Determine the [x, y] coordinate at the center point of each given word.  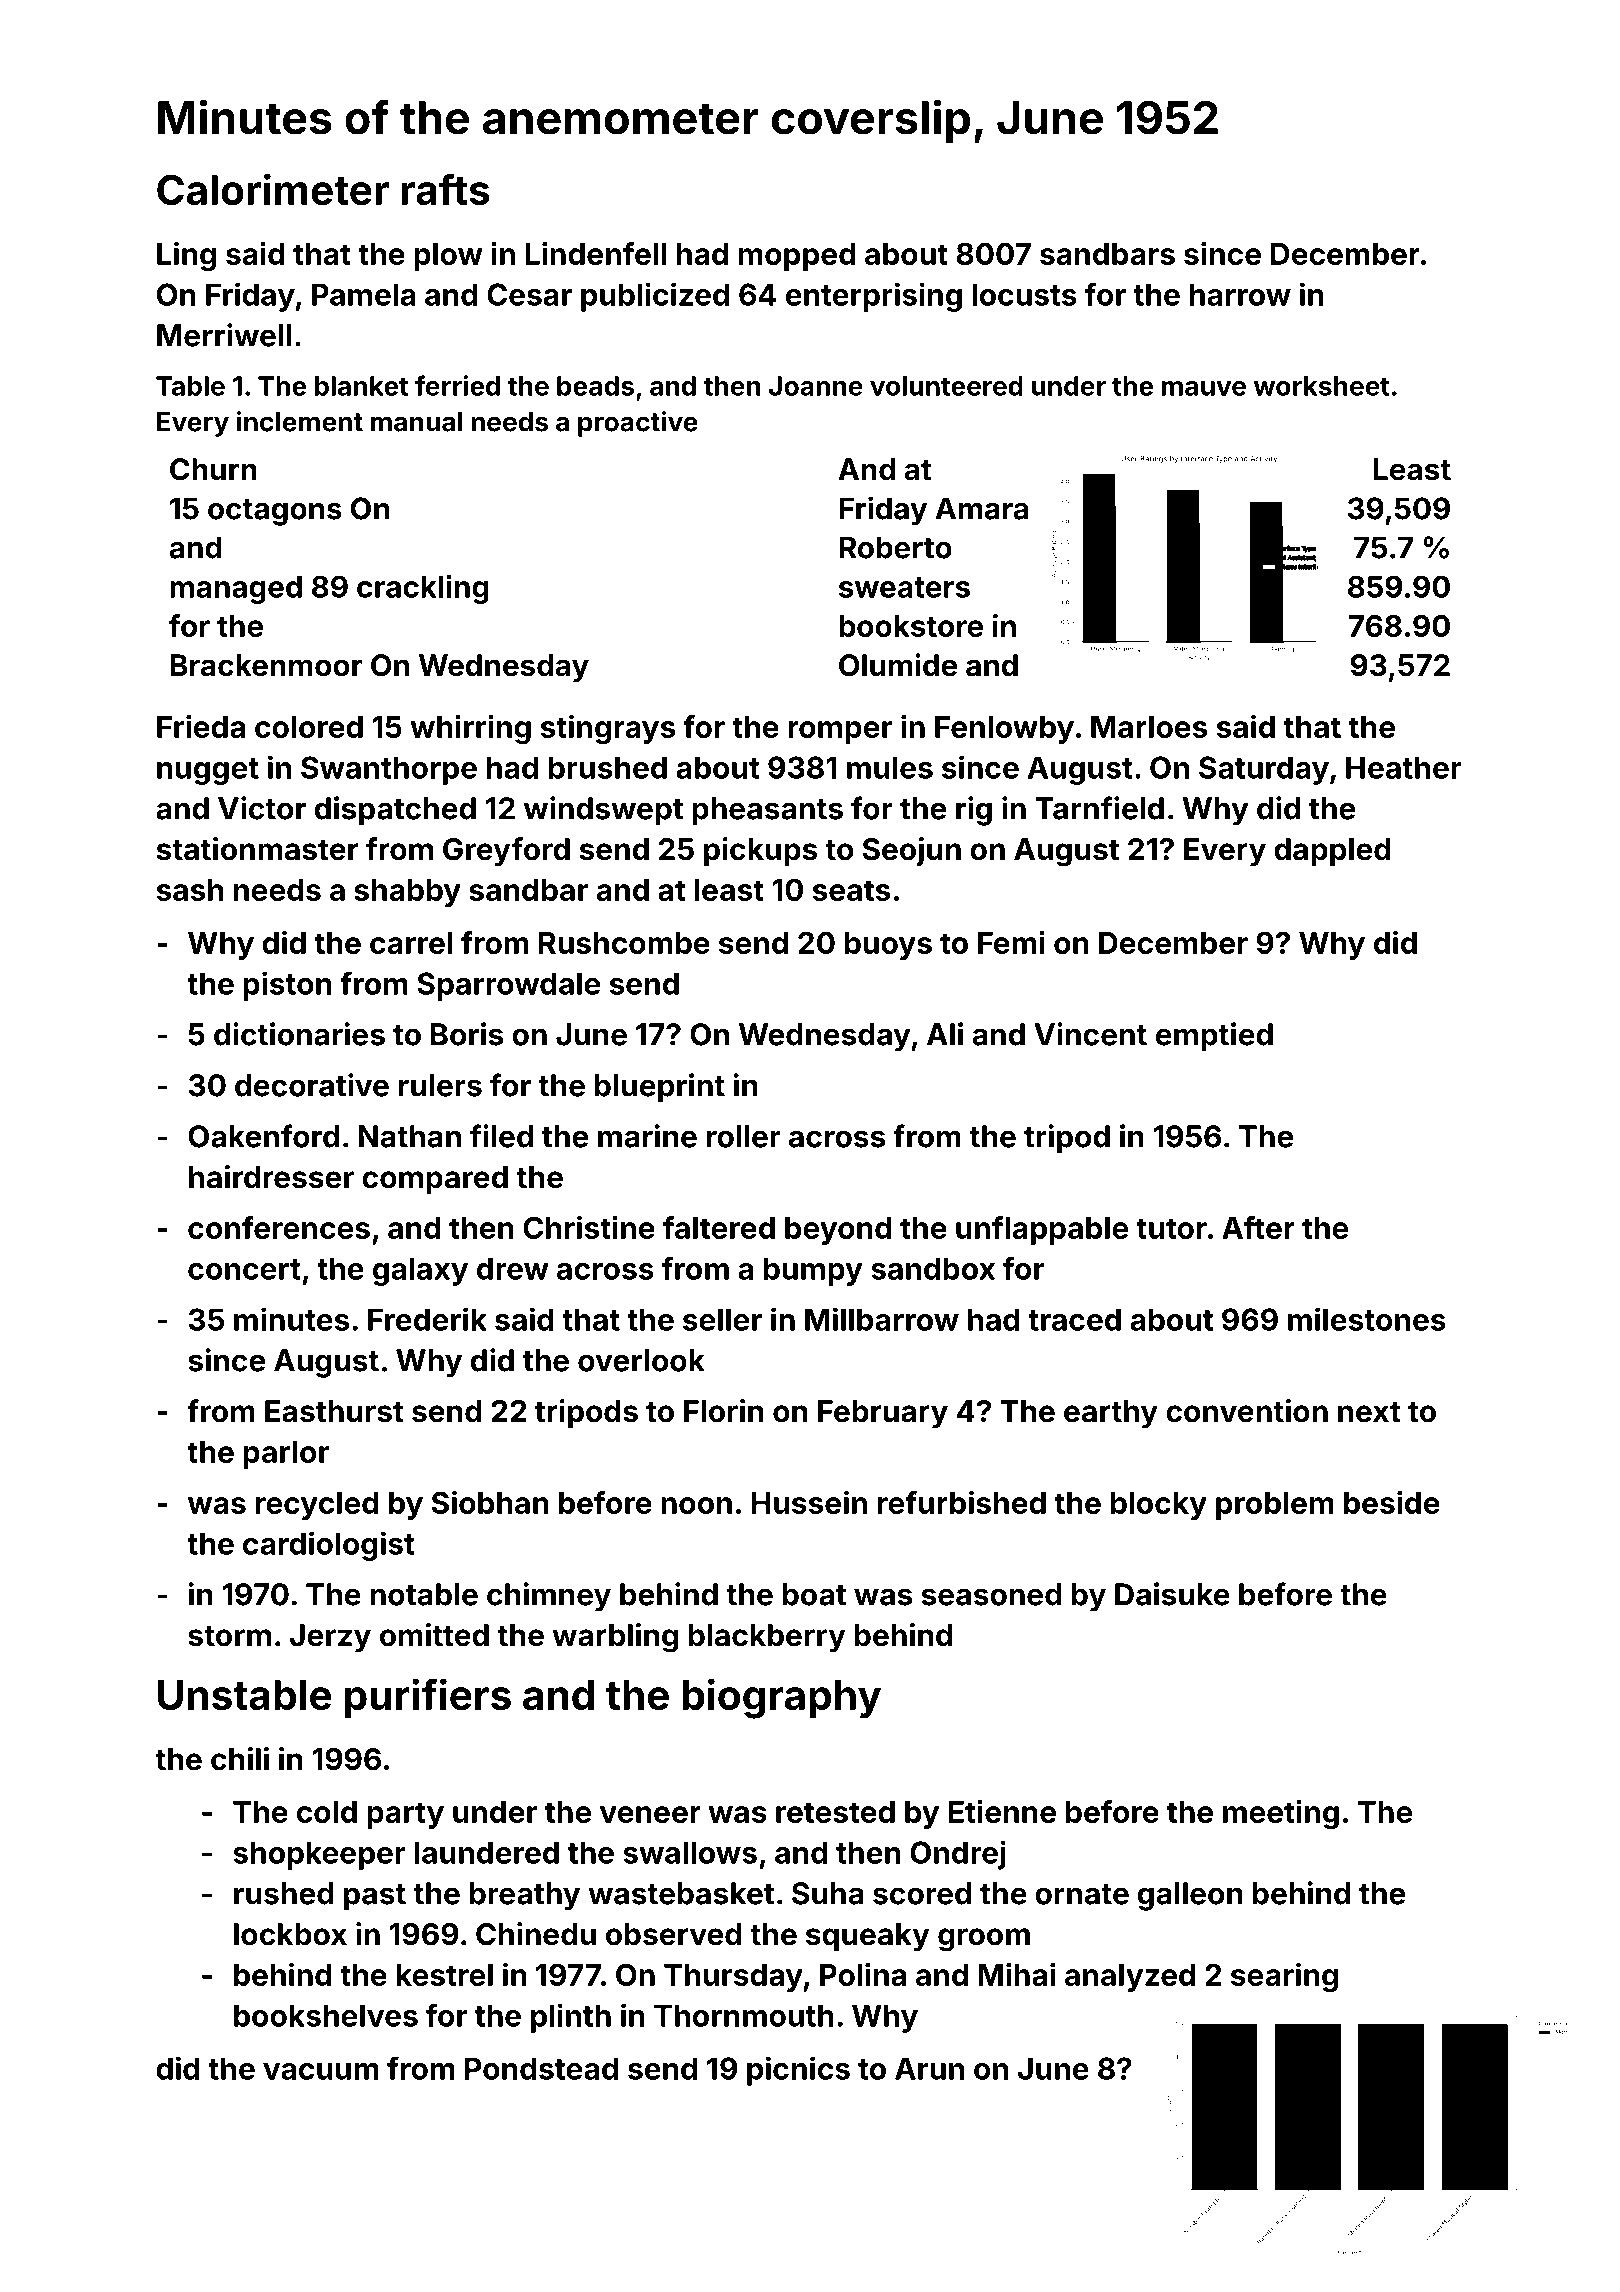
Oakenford [263, 1136]
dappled [1332, 852]
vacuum [320, 2071]
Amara [981, 508]
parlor [286, 1455]
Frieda [201, 726]
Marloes [1149, 727]
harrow [1240, 294]
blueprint [660, 1088]
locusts [1024, 294]
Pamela [364, 294]
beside [1392, 1502]
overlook [641, 1360]
